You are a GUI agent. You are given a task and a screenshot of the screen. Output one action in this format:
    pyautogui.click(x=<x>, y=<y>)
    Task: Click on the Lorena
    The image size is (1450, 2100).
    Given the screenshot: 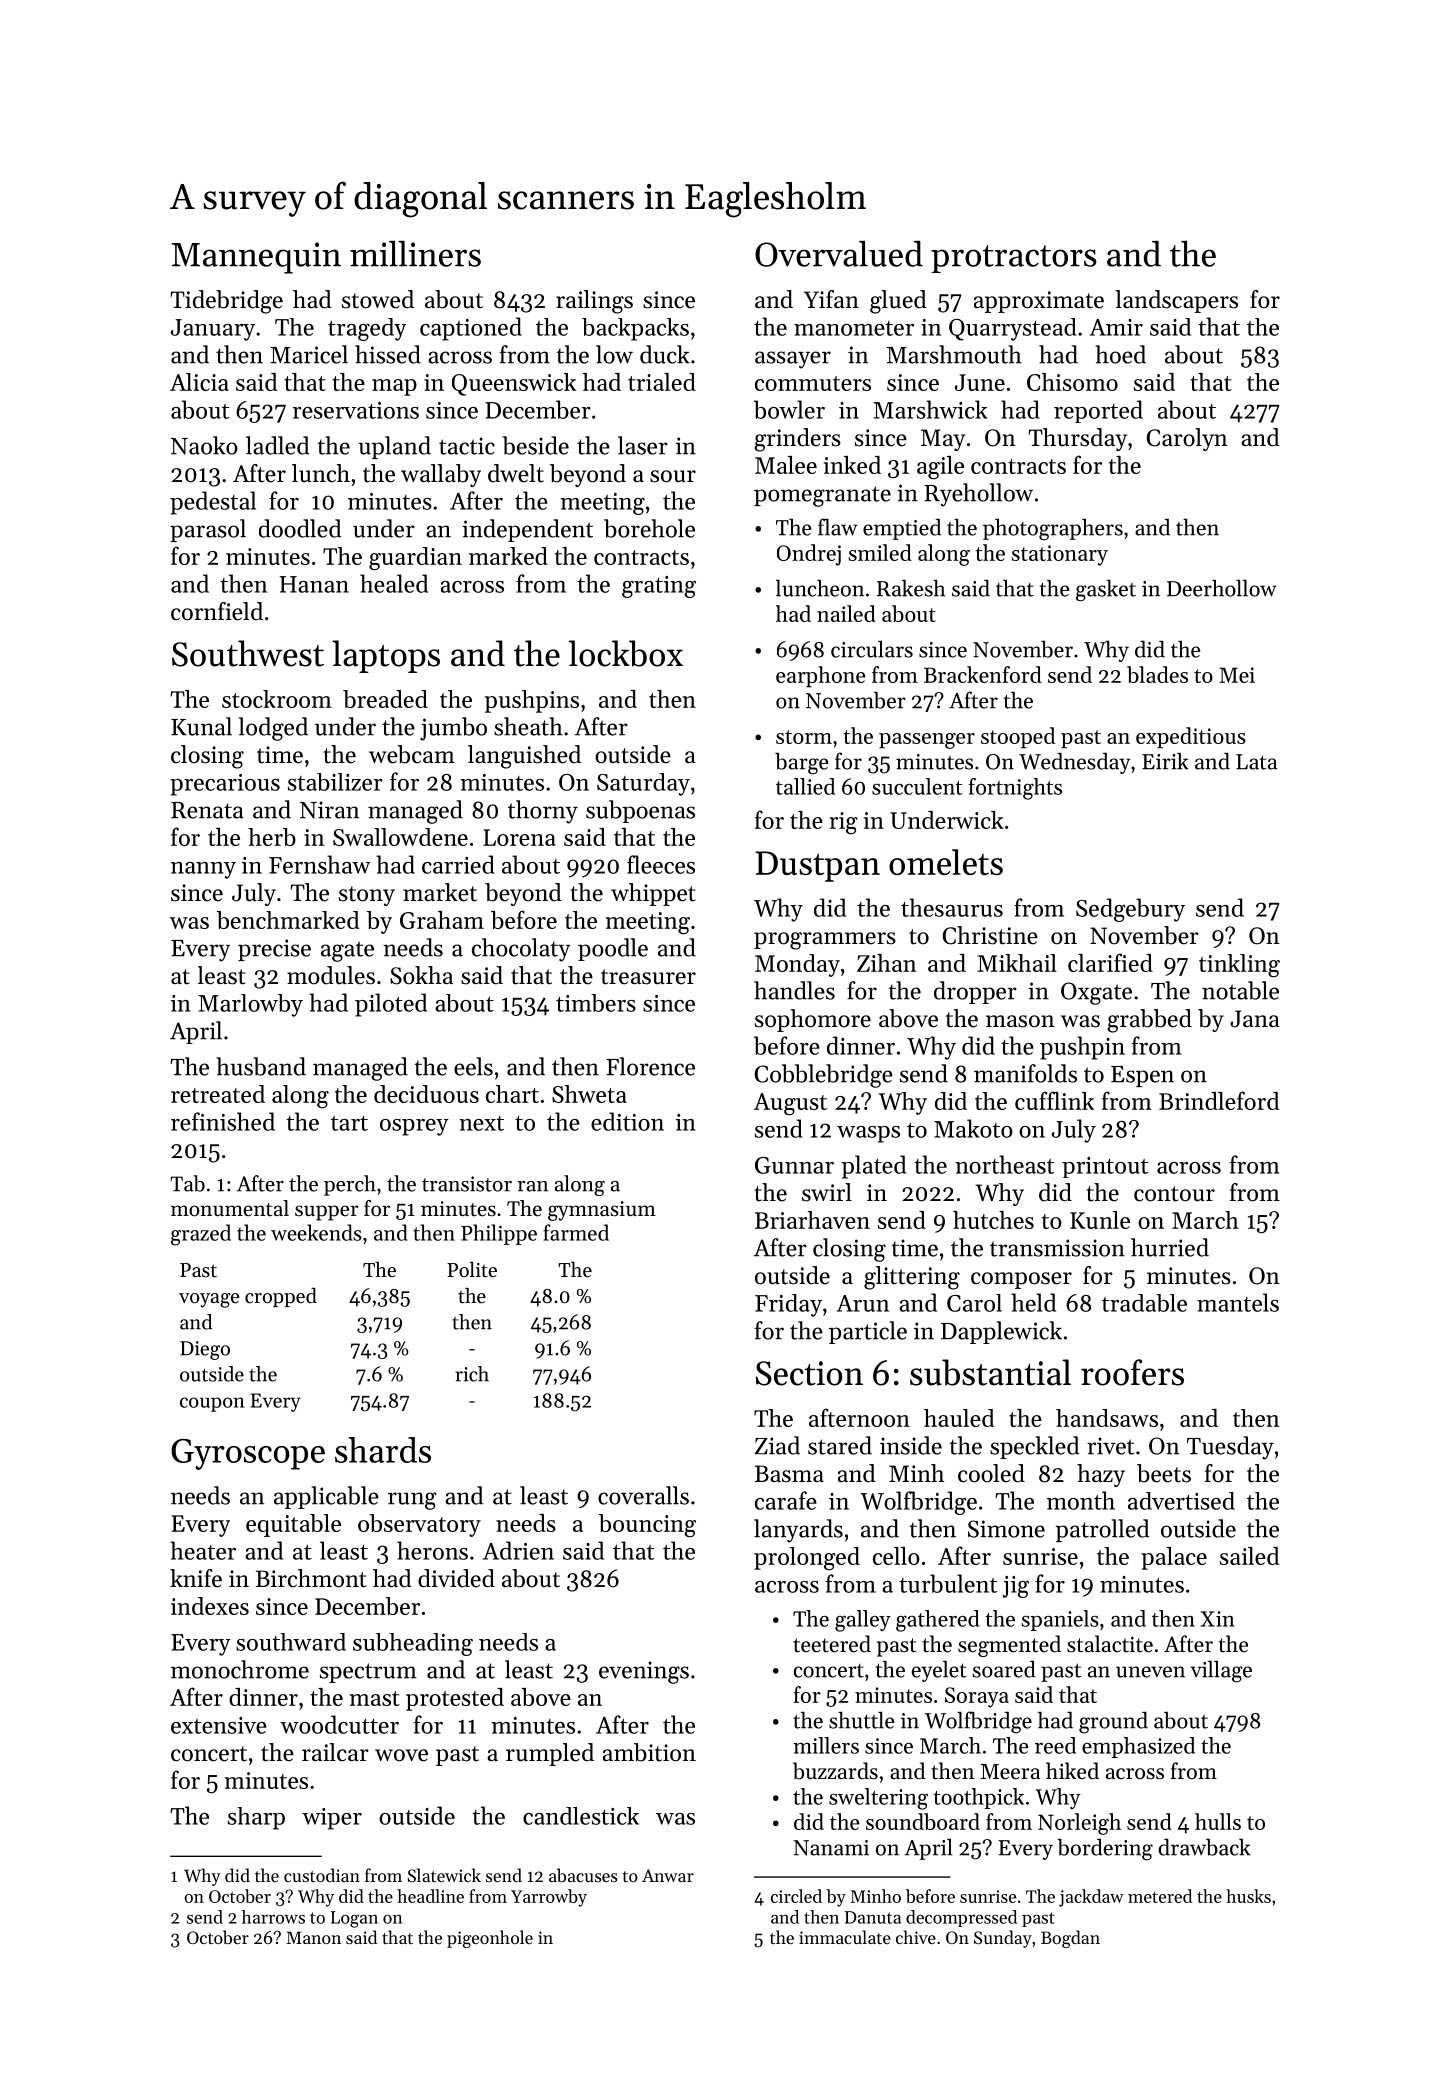 What is the action you would take?
    pyautogui.click(x=519, y=837)
